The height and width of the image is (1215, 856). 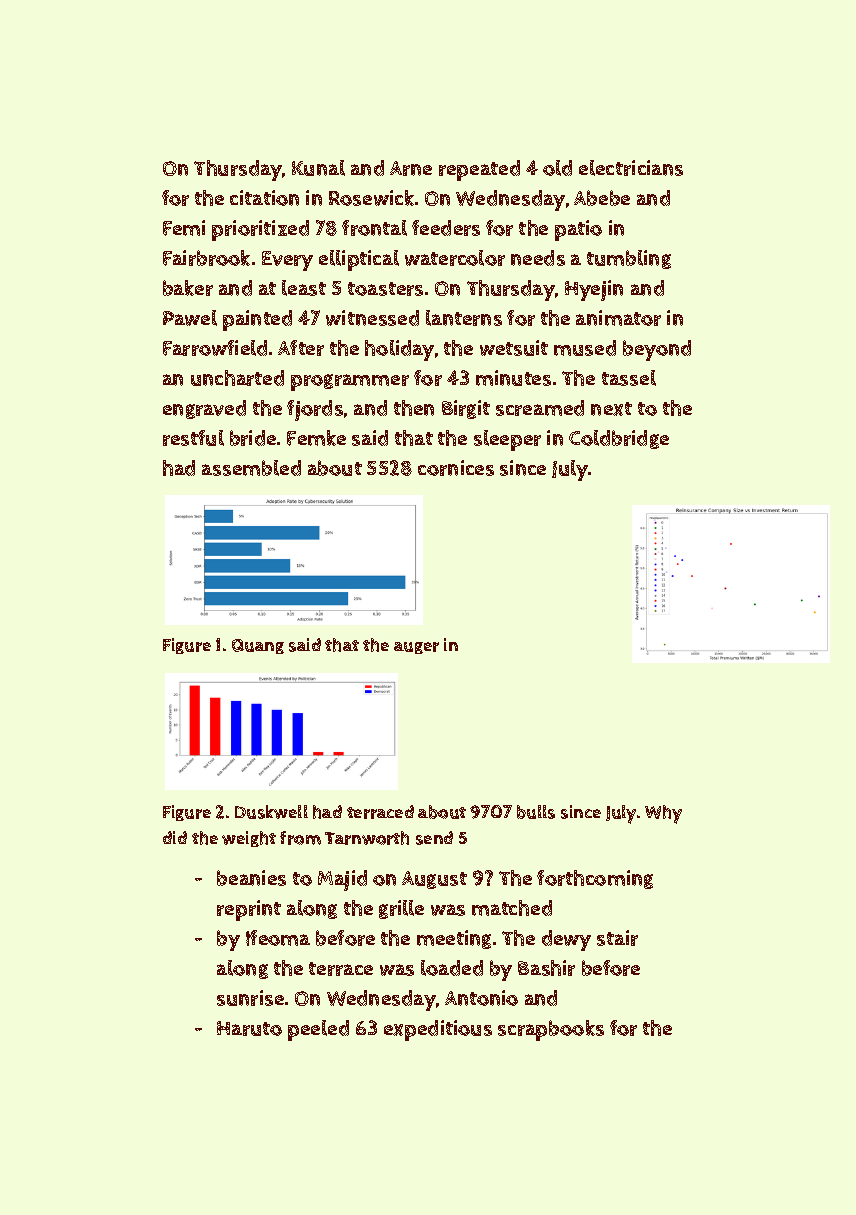 What do you see at coordinates (367, 838) in the image?
I see `Tarnworth` at bounding box center [367, 838].
